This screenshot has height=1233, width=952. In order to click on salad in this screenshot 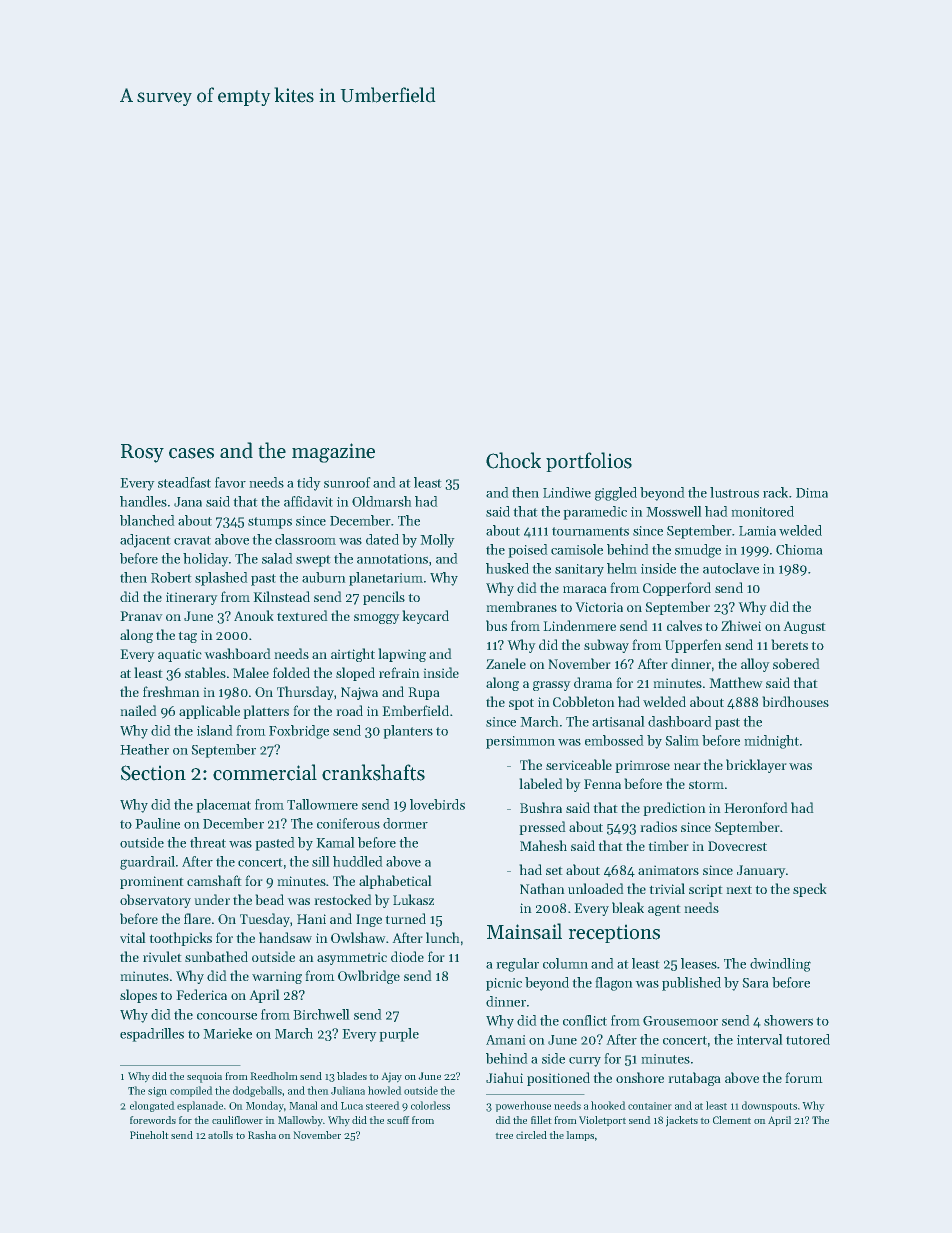, I will do `click(277, 558)`.
